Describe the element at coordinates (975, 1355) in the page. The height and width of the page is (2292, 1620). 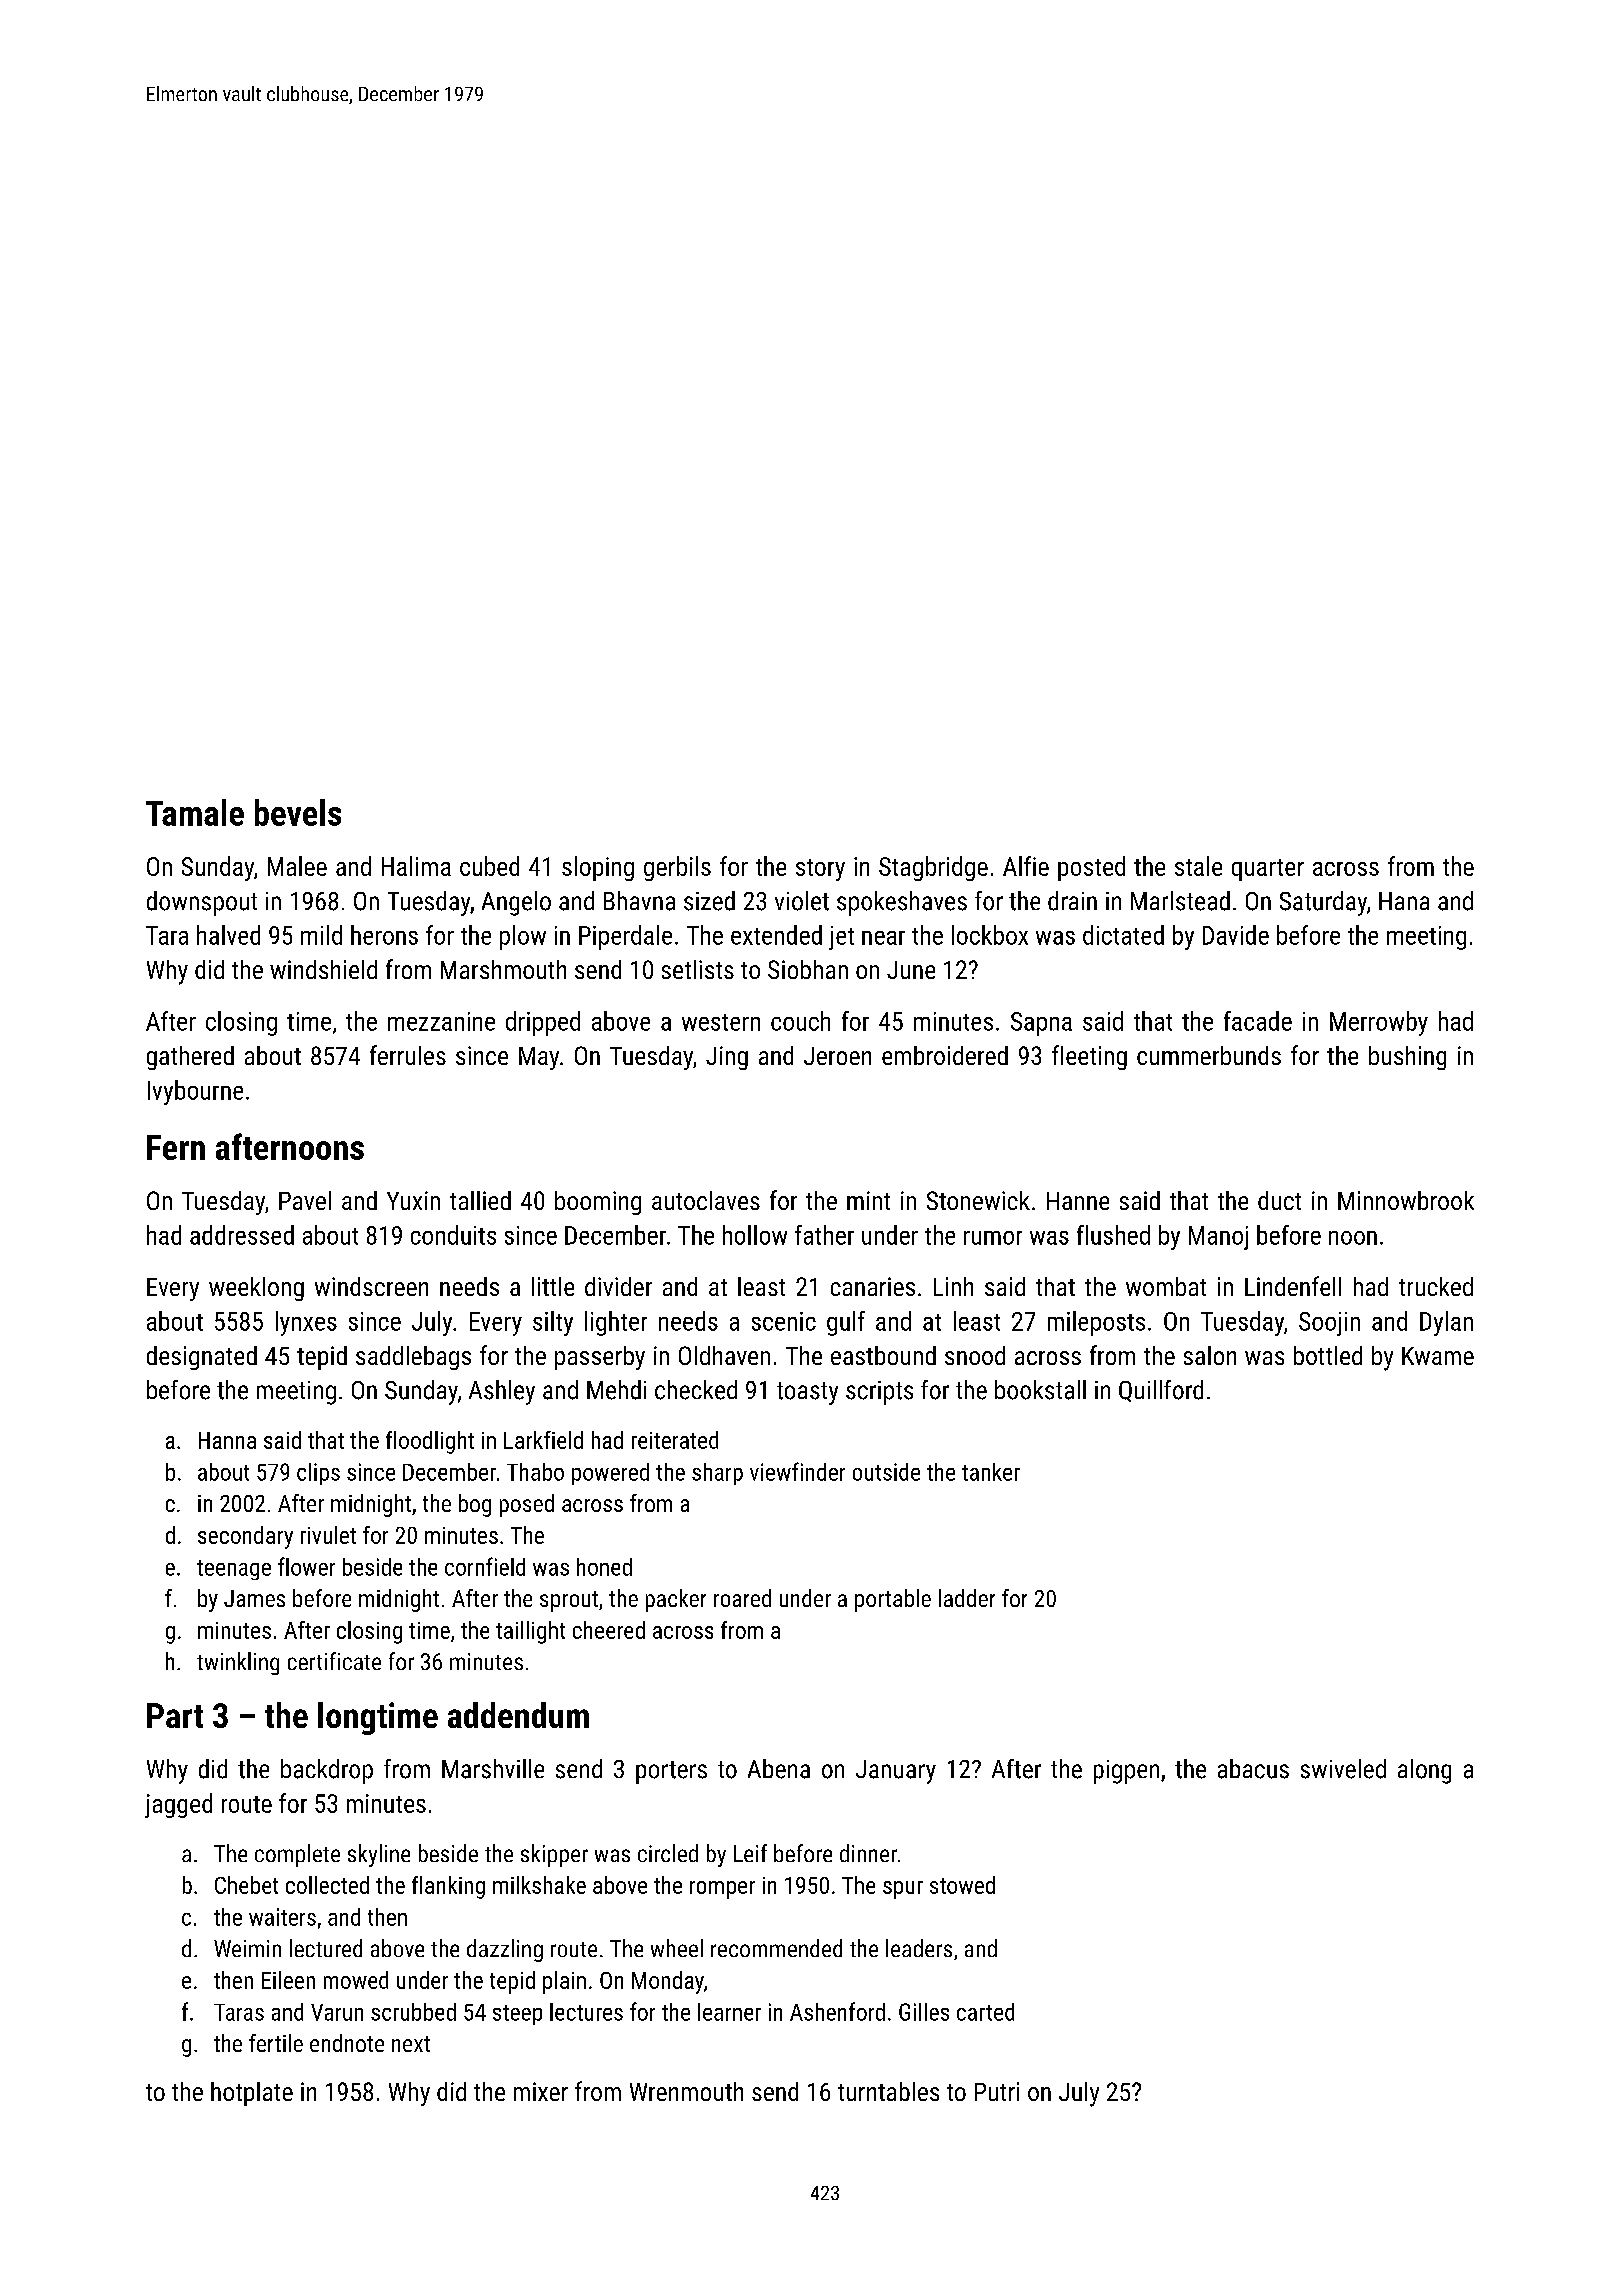
I see `snood` at that location.
